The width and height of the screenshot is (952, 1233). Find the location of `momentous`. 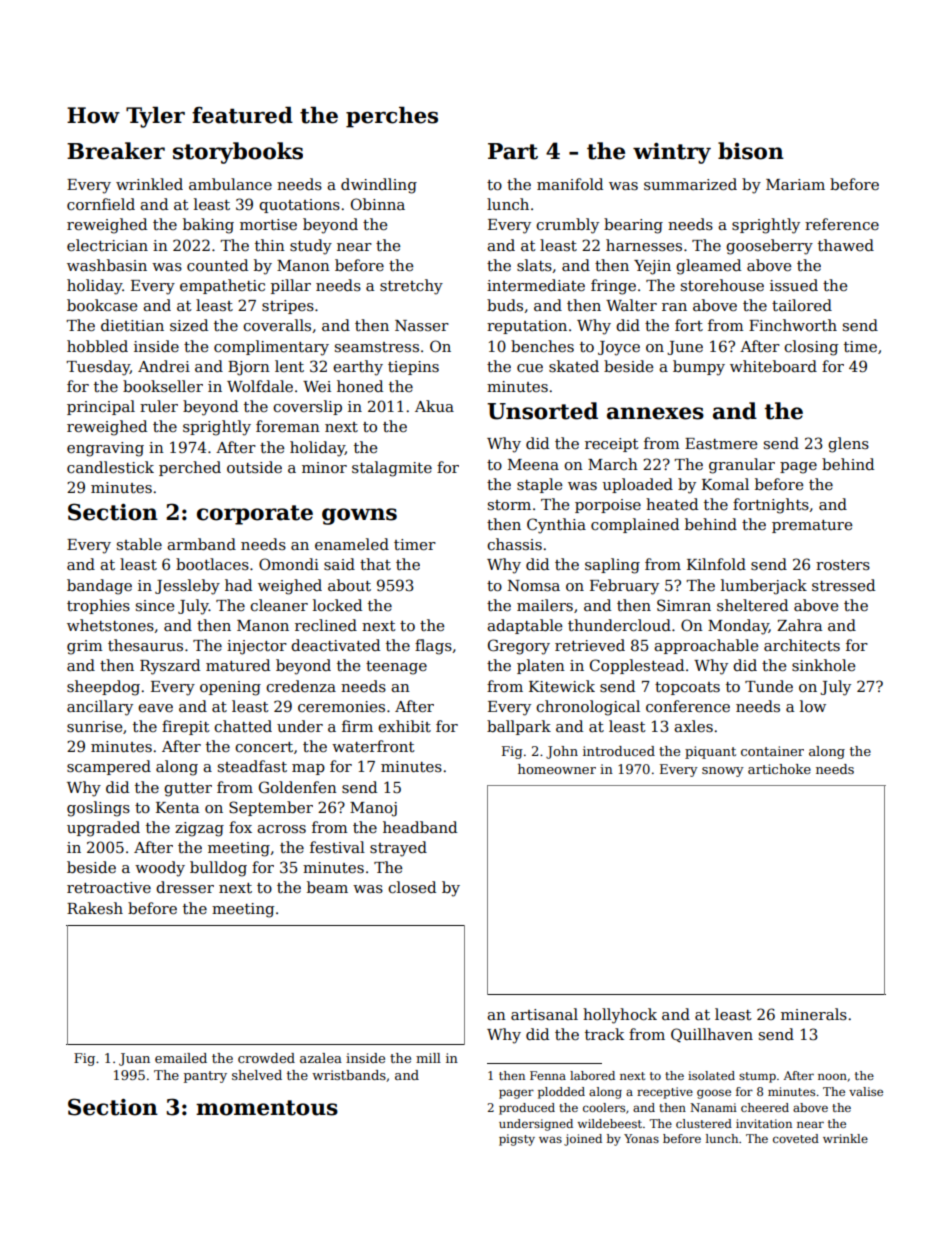

momentous is located at coordinates (267, 1108).
